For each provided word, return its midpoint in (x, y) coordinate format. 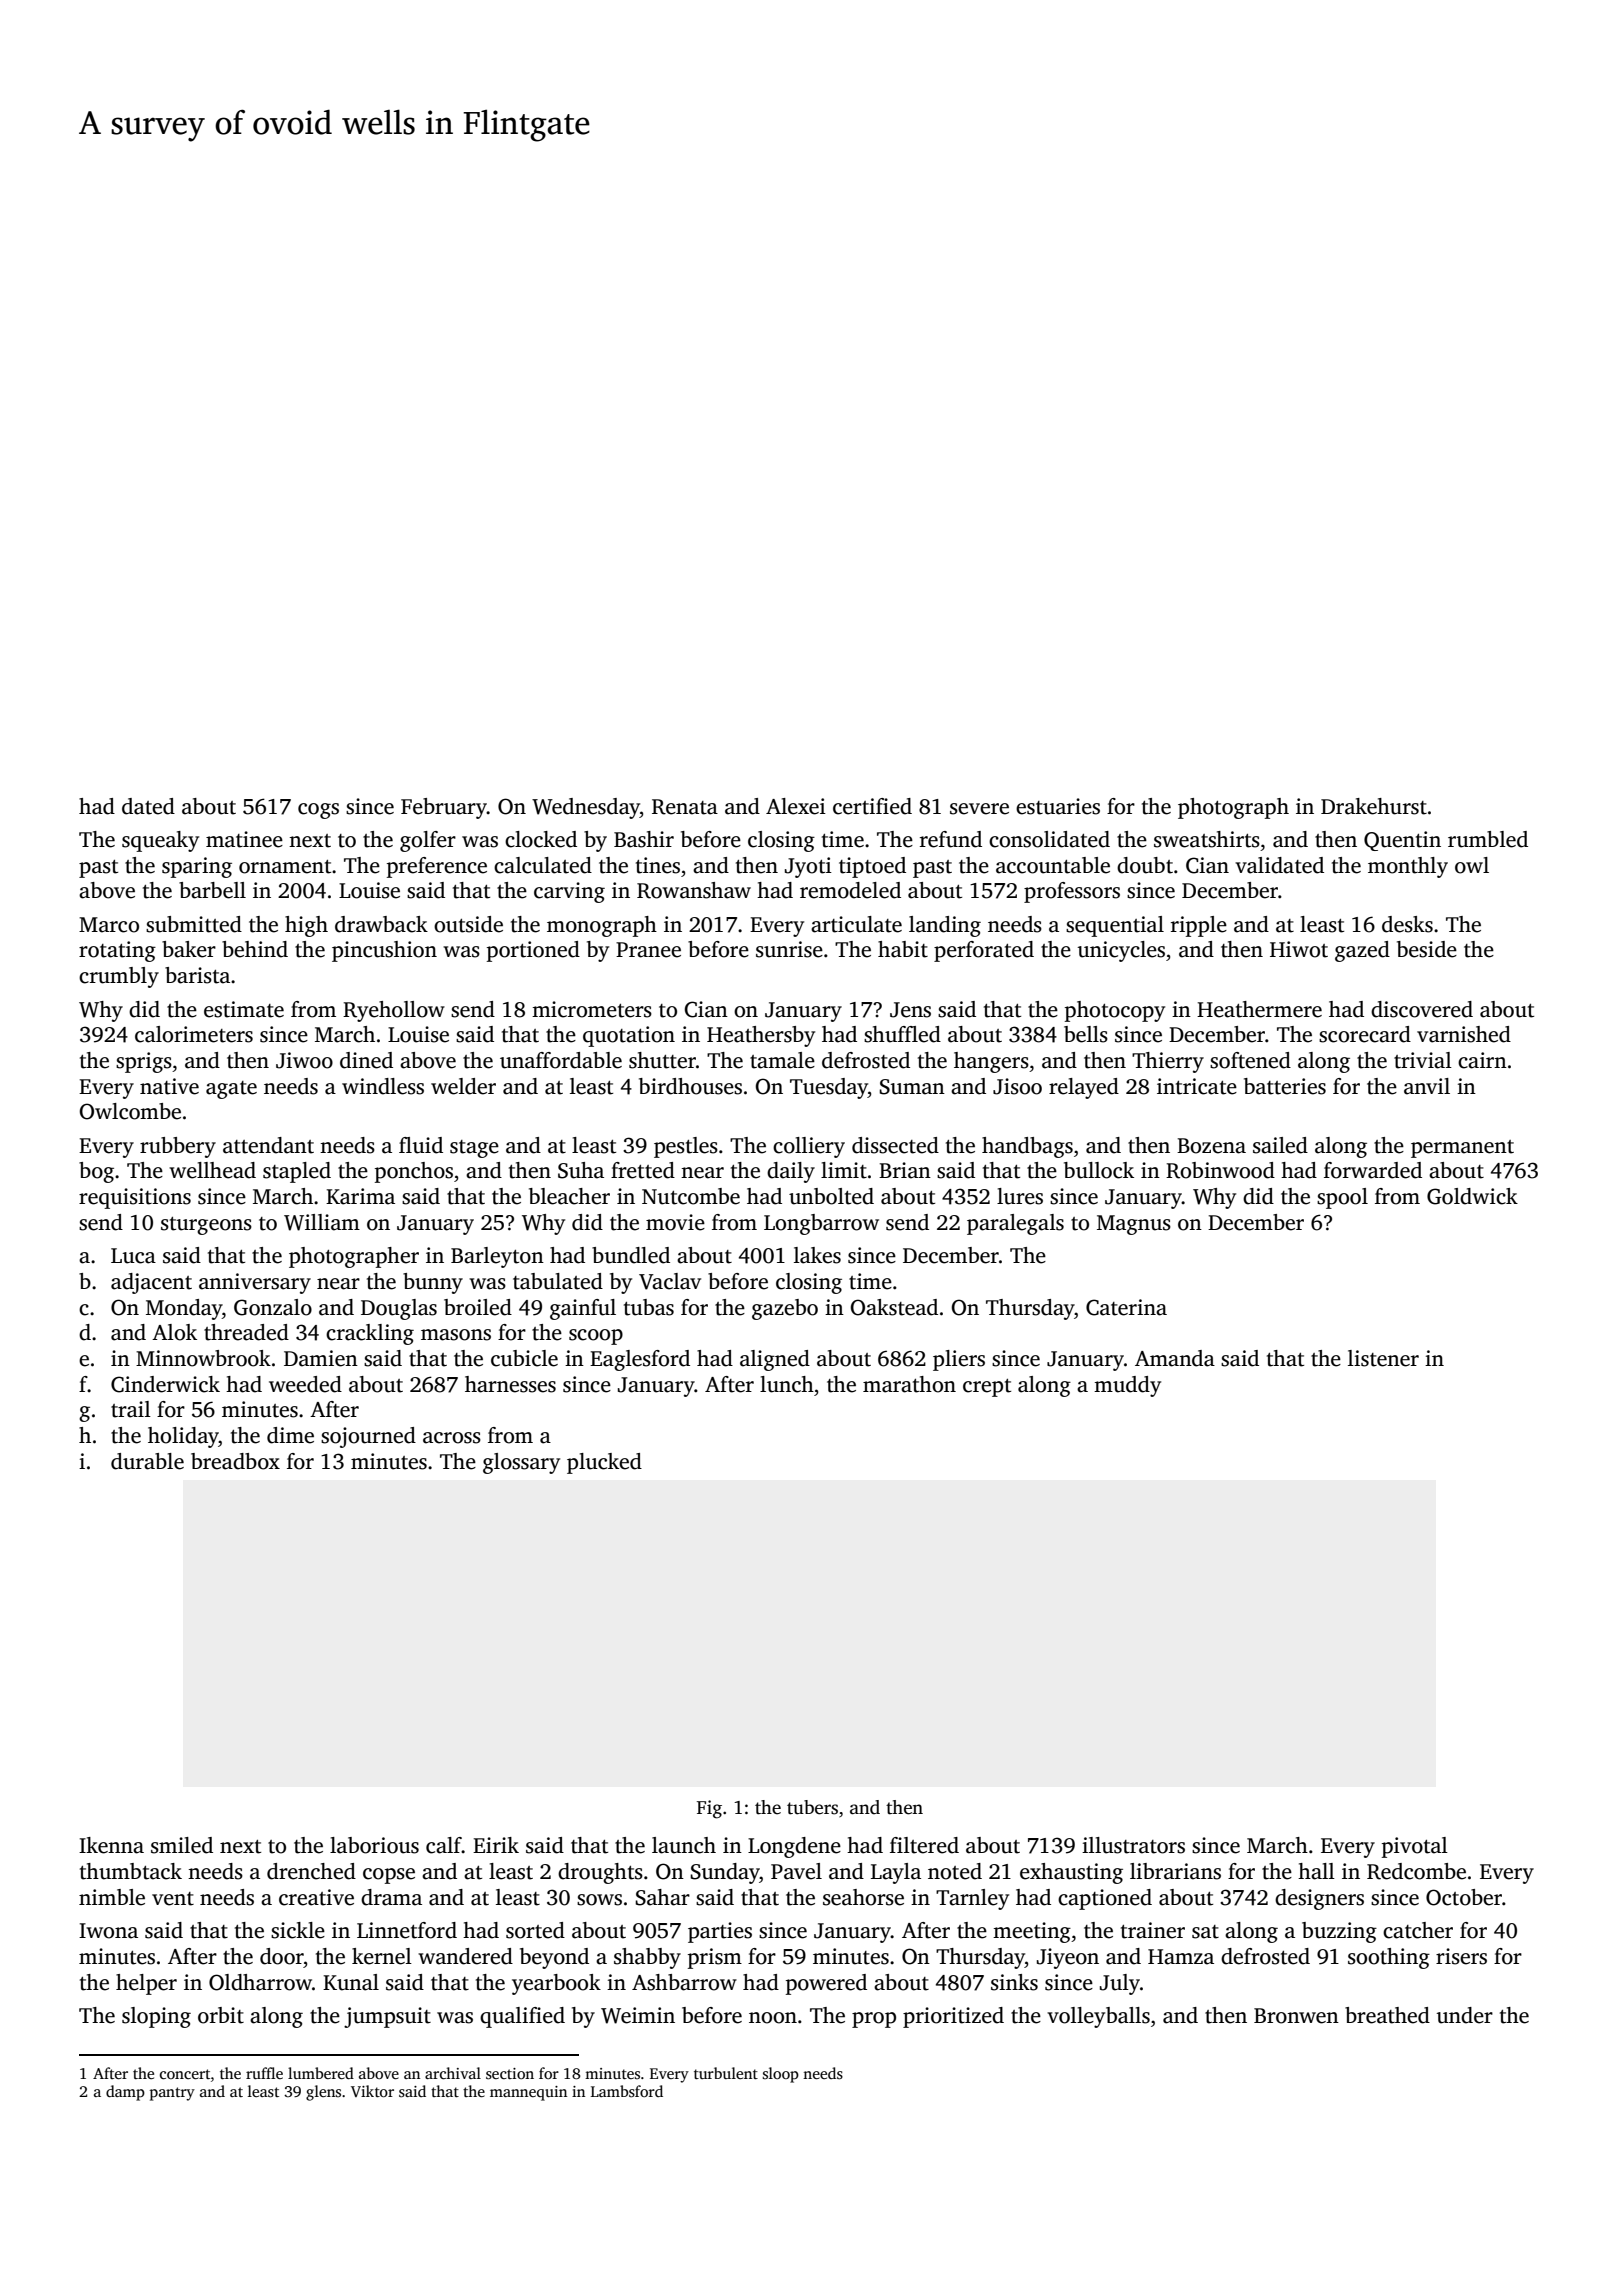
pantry (172, 2094)
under (1464, 2015)
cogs (318, 811)
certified (872, 806)
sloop (781, 2075)
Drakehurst (1374, 806)
